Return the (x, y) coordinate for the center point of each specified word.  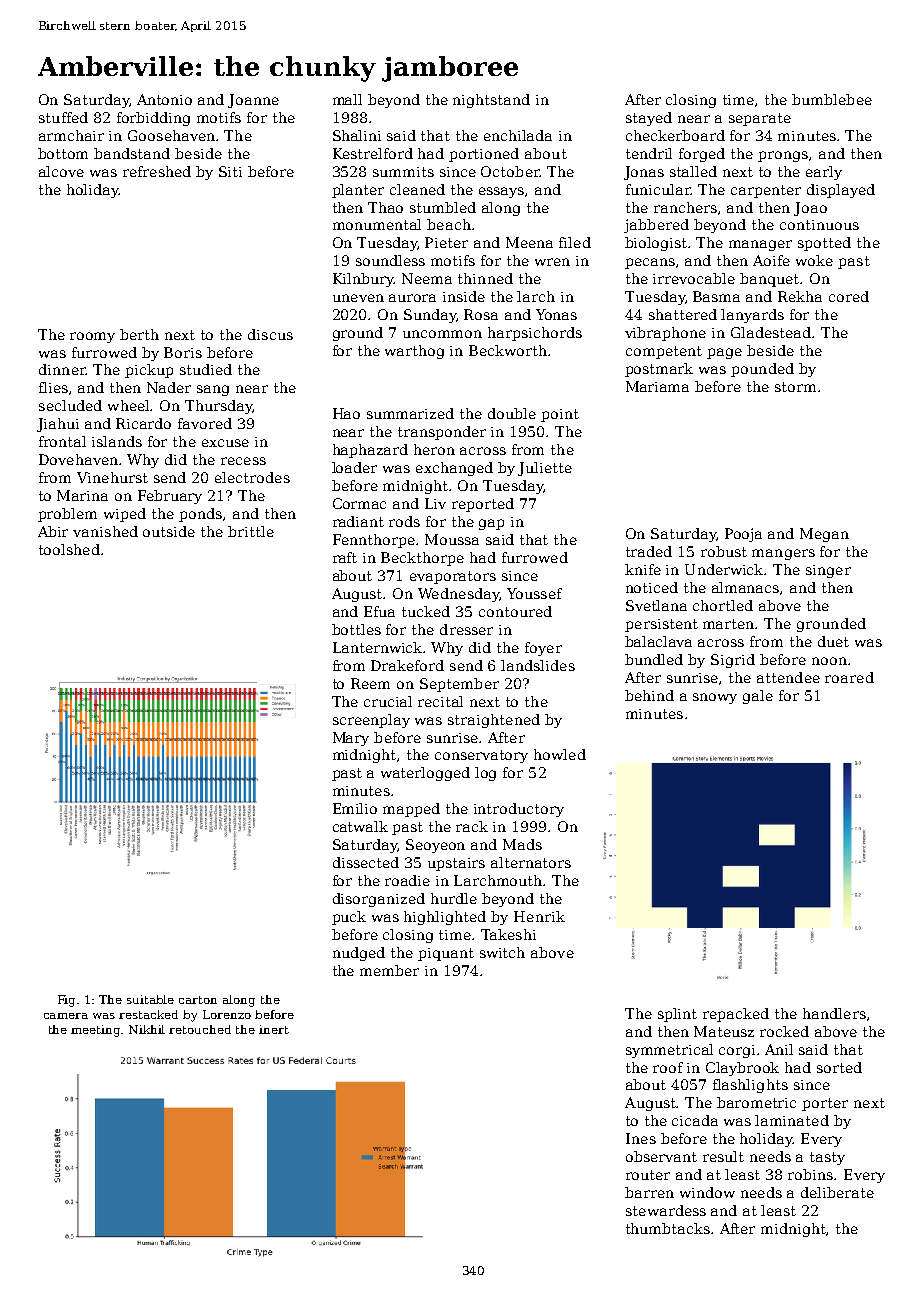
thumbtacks (668, 1228)
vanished (105, 531)
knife (643, 569)
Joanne (253, 101)
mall (347, 99)
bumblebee (832, 99)
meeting (96, 1031)
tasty (827, 1158)
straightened (494, 721)
